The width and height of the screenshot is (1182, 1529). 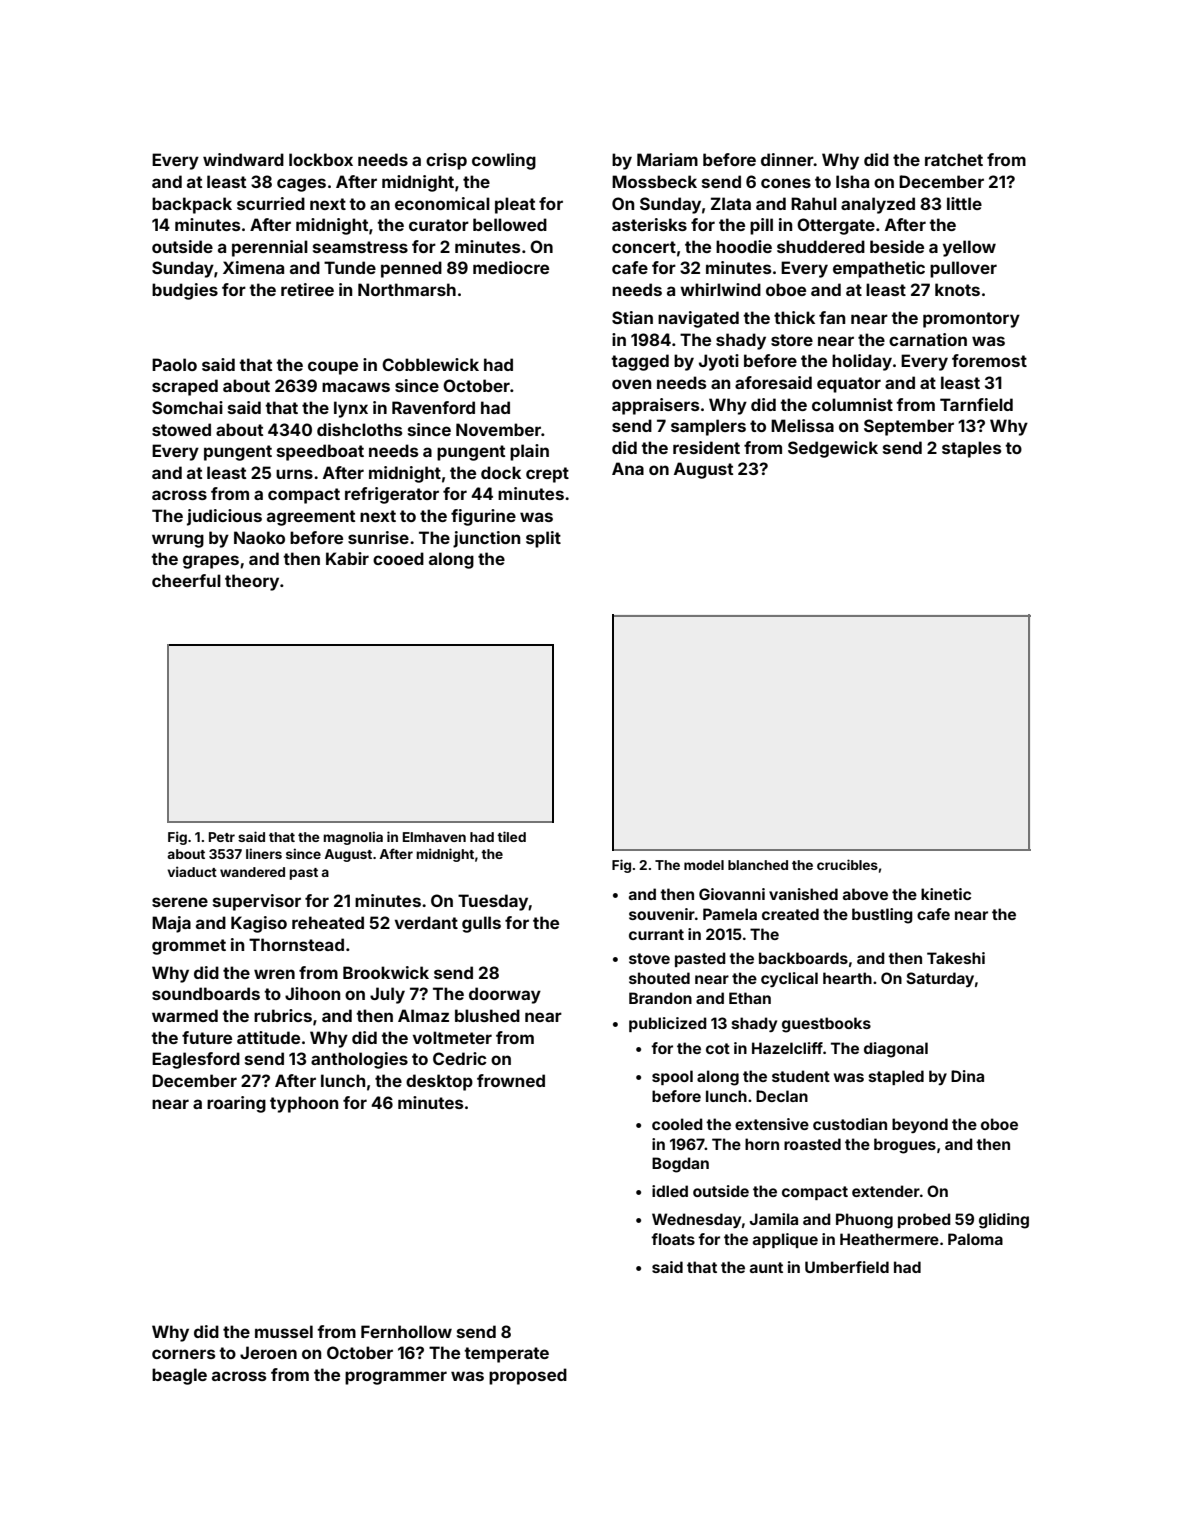 I want to click on kinetic, so click(x=946, y=894).
